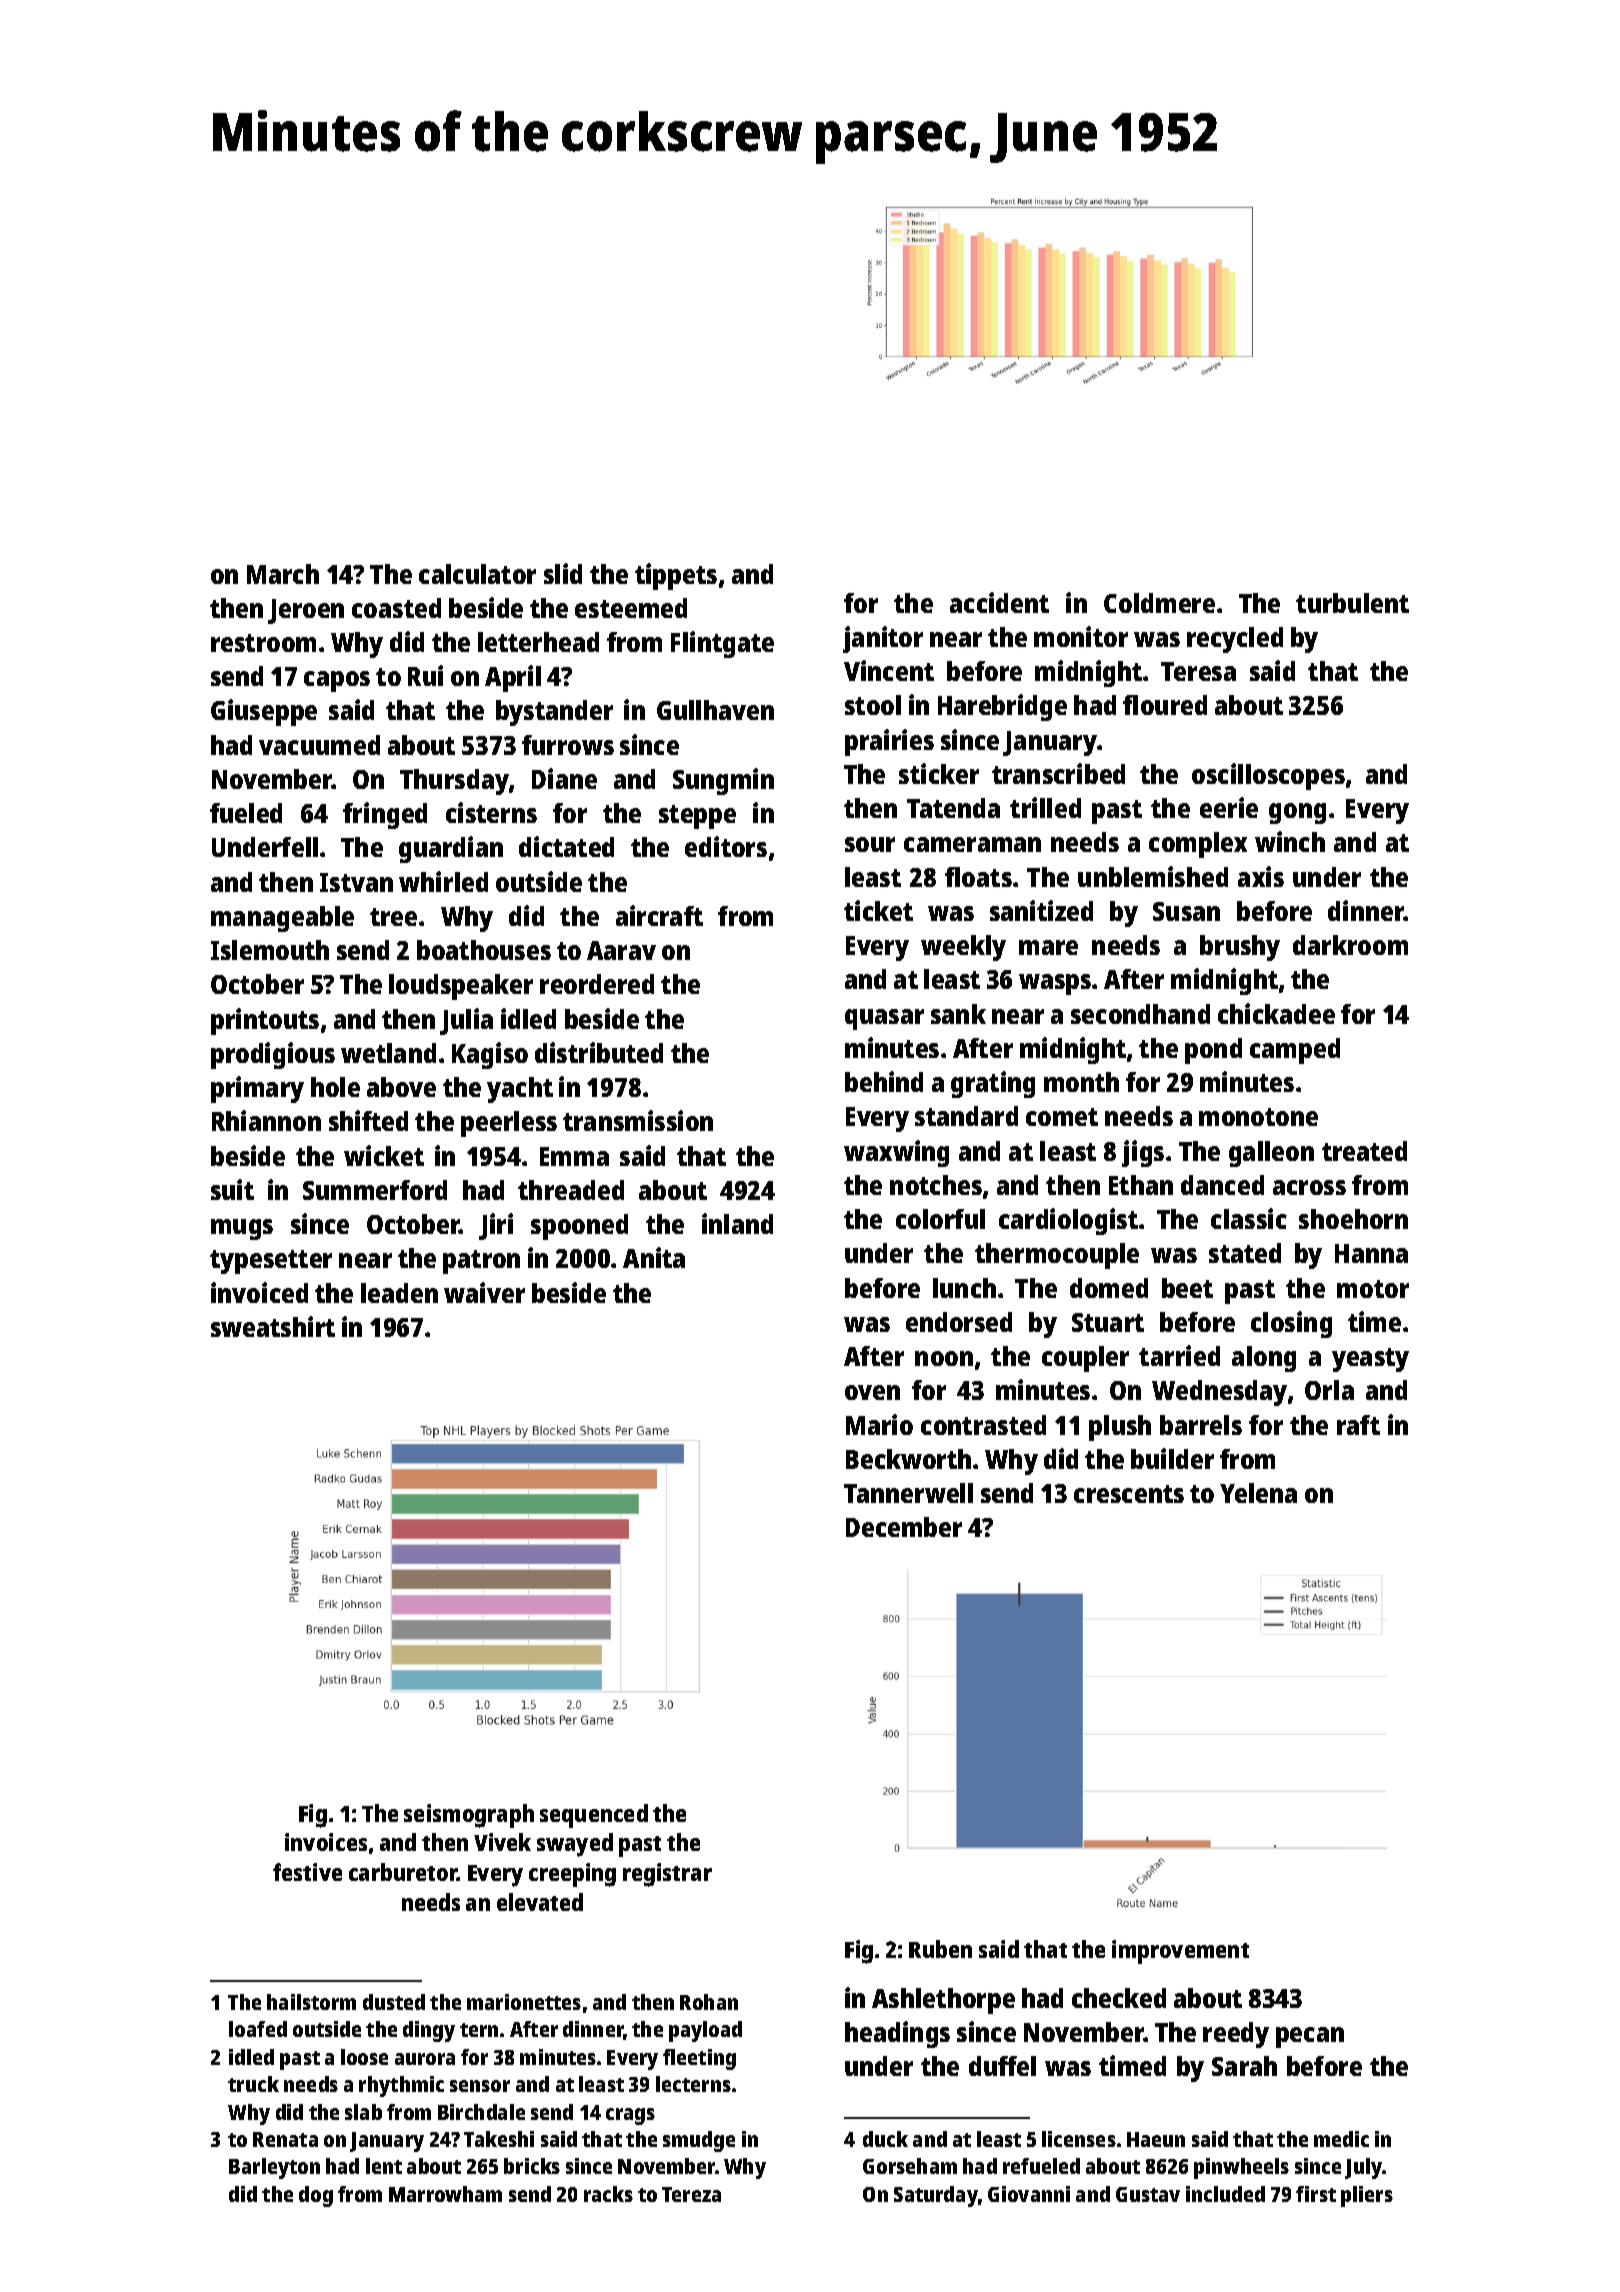  I want to click on accident, so click(999, 602).
